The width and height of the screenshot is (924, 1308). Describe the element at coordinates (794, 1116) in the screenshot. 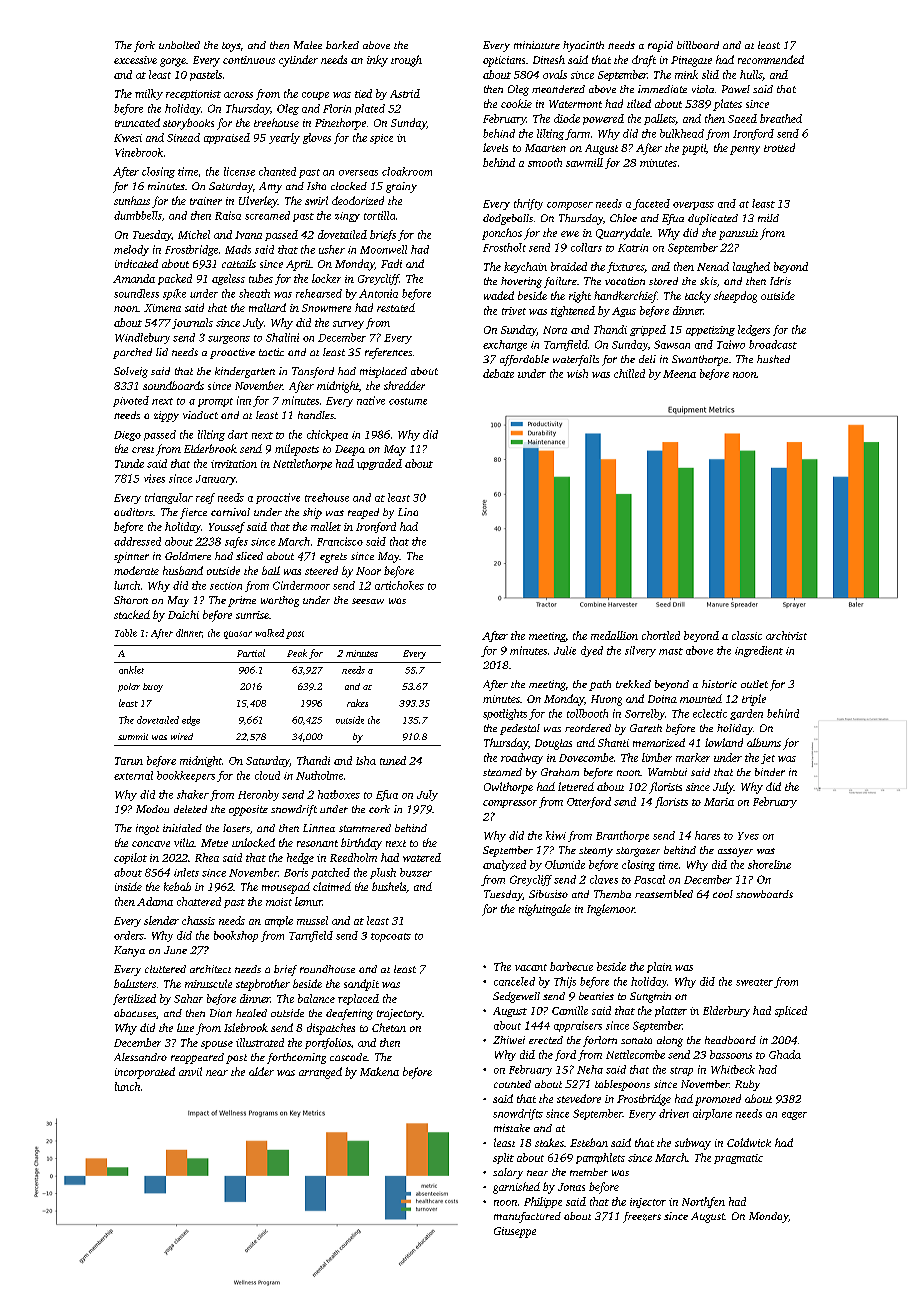

I see `eager` at that location.
